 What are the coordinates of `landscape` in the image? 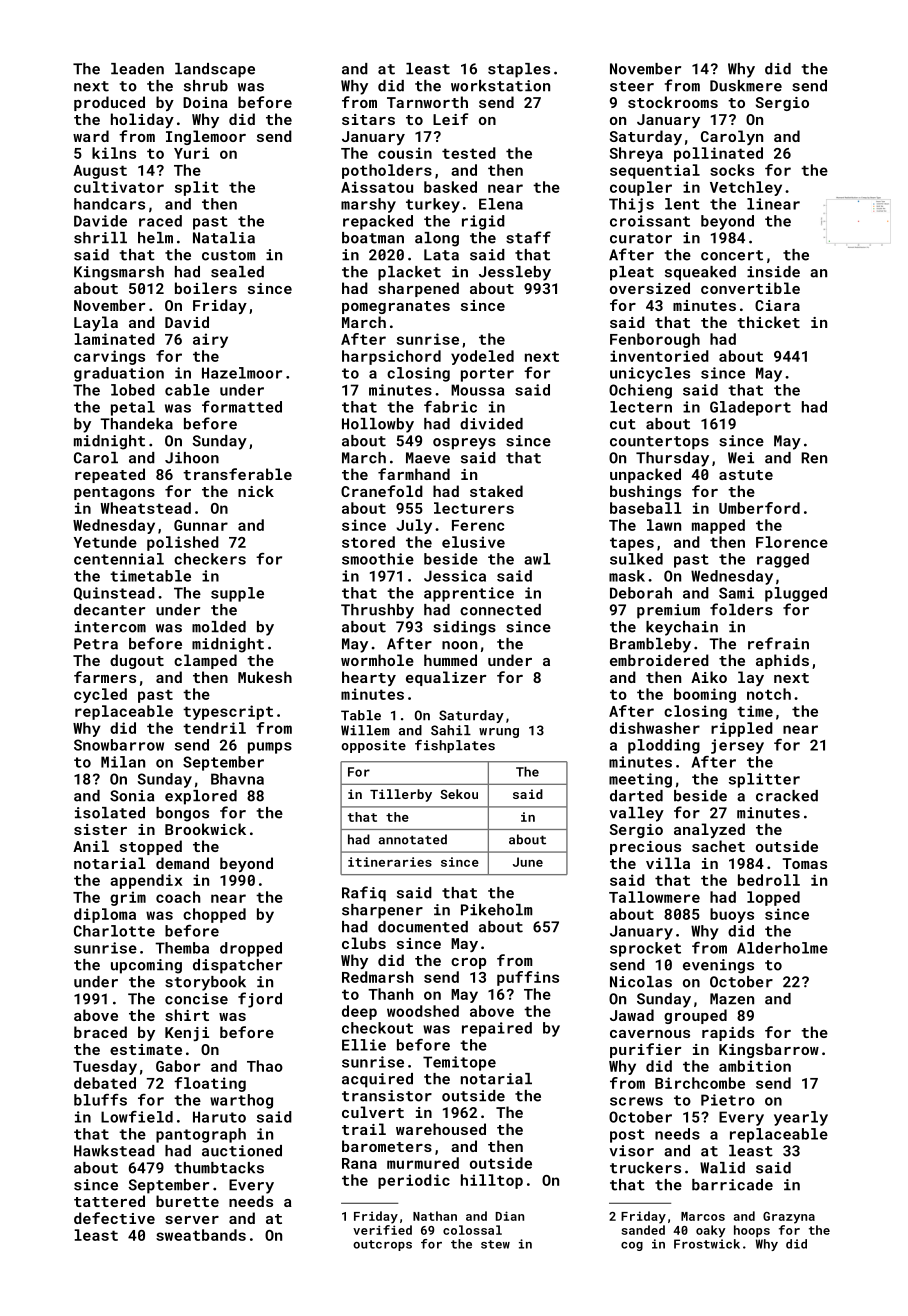 It's located at (215, 70).
